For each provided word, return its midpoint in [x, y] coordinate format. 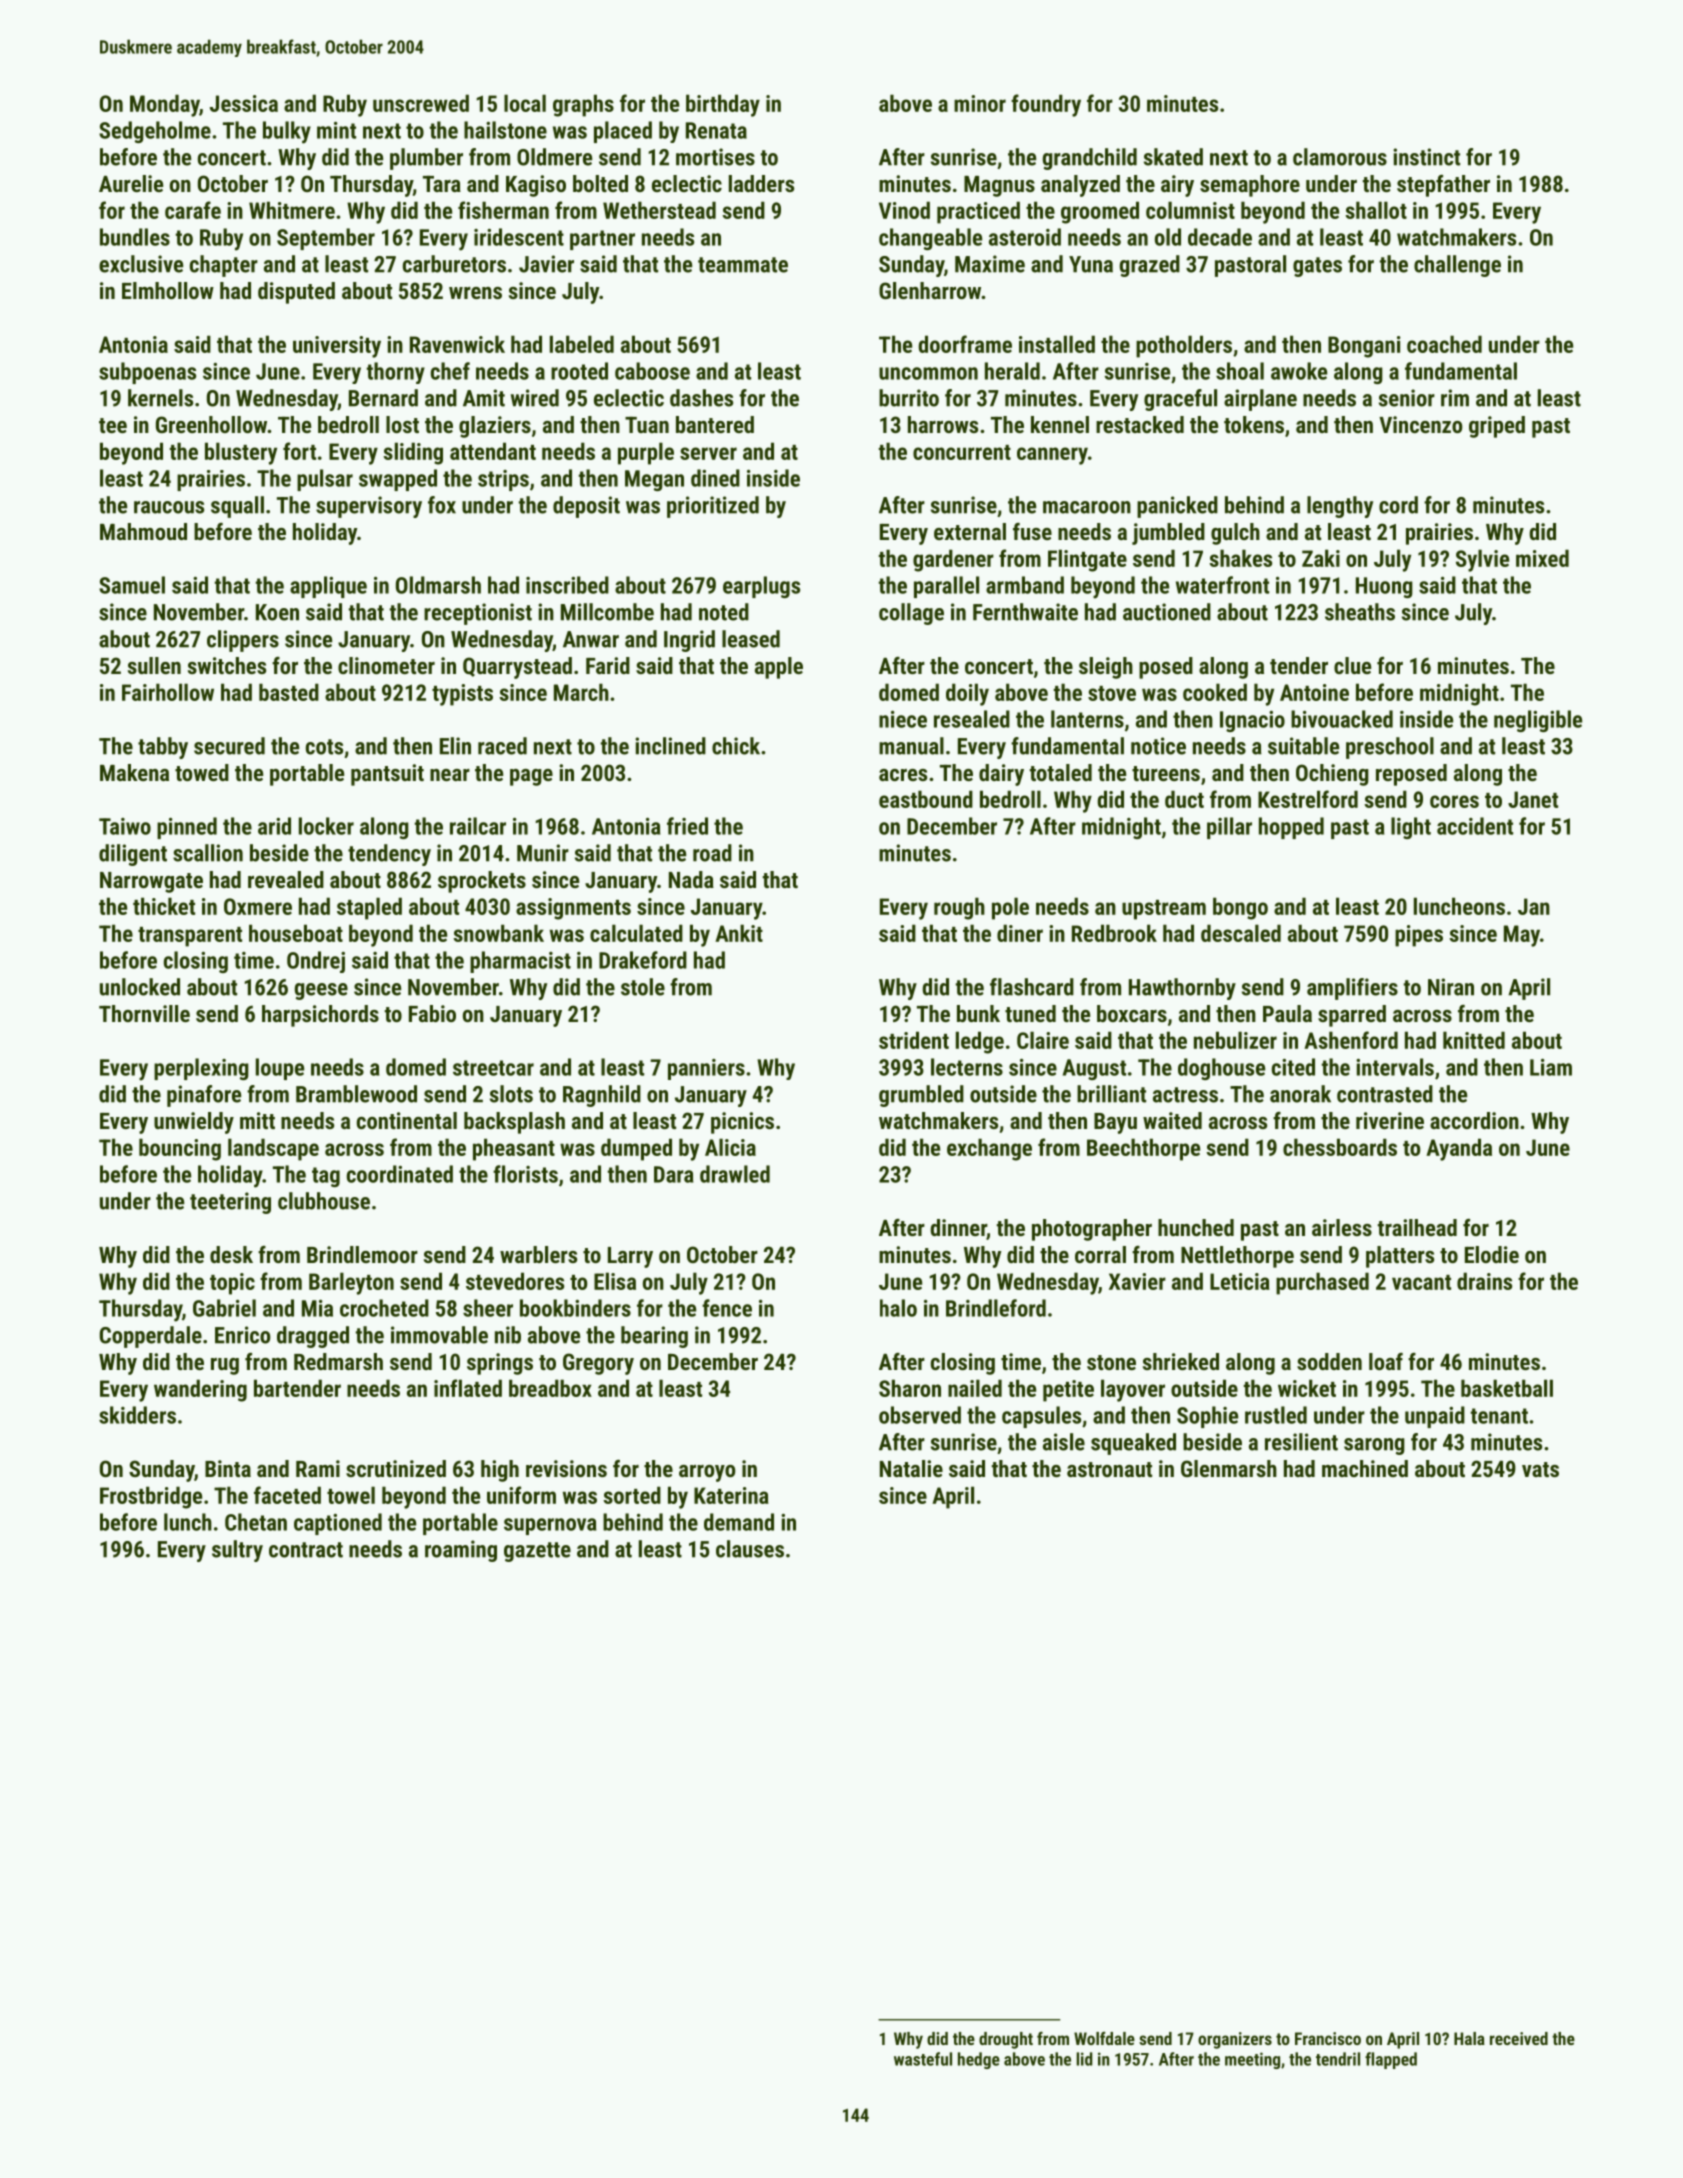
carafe [193, 210]
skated [1173, 157]
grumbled [921, 1096]
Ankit [739, 933]
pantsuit [387, 775]
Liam [1551, 1067]
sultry [237, 1551]
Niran [1451, 987]
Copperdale [151, 1337]
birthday [723, 105]
